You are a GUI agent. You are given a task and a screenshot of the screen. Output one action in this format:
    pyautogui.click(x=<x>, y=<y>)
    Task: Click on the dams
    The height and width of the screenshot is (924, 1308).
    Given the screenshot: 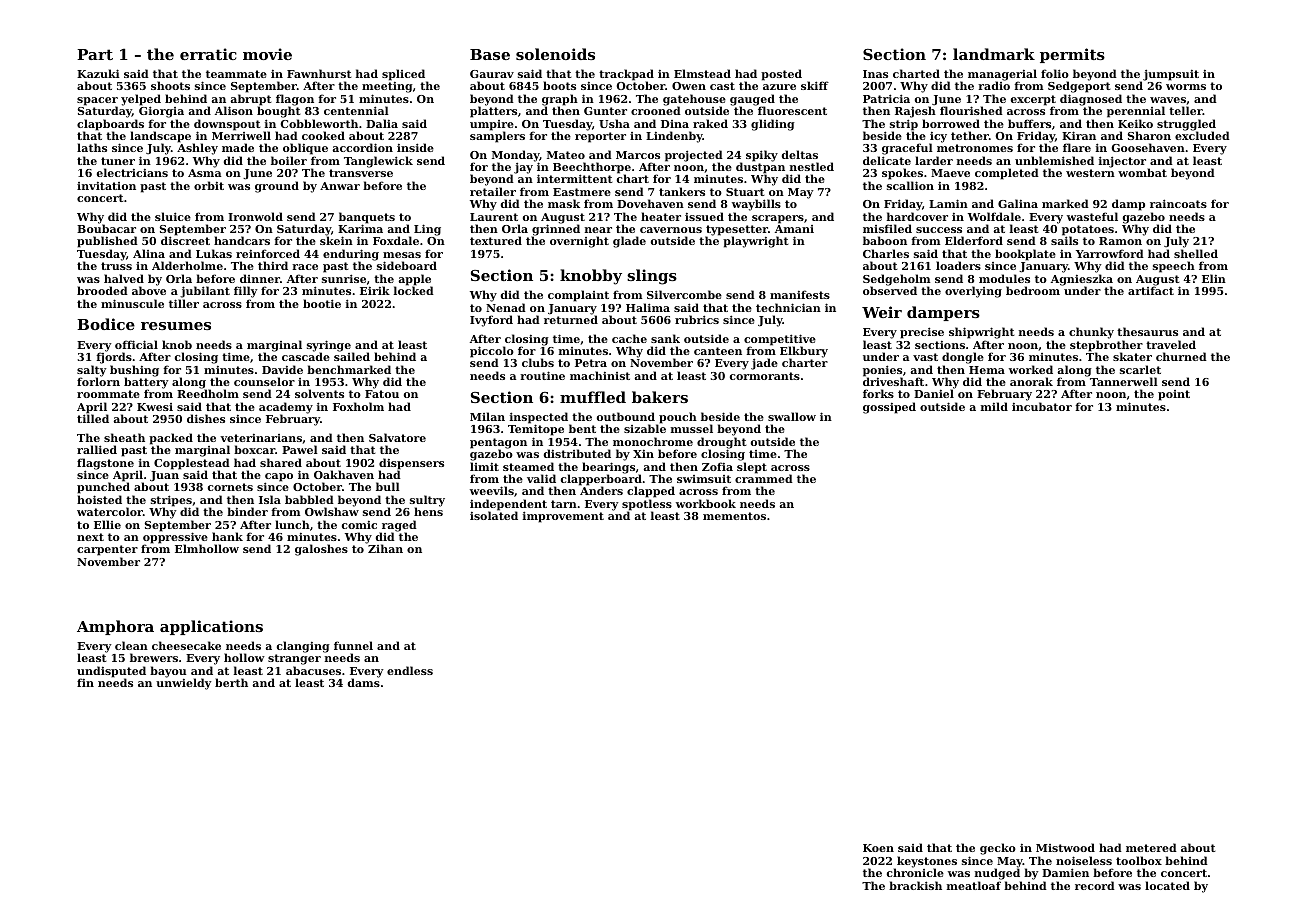 What is the action you would take?
    pyautogui.click(x=364, y=683)
